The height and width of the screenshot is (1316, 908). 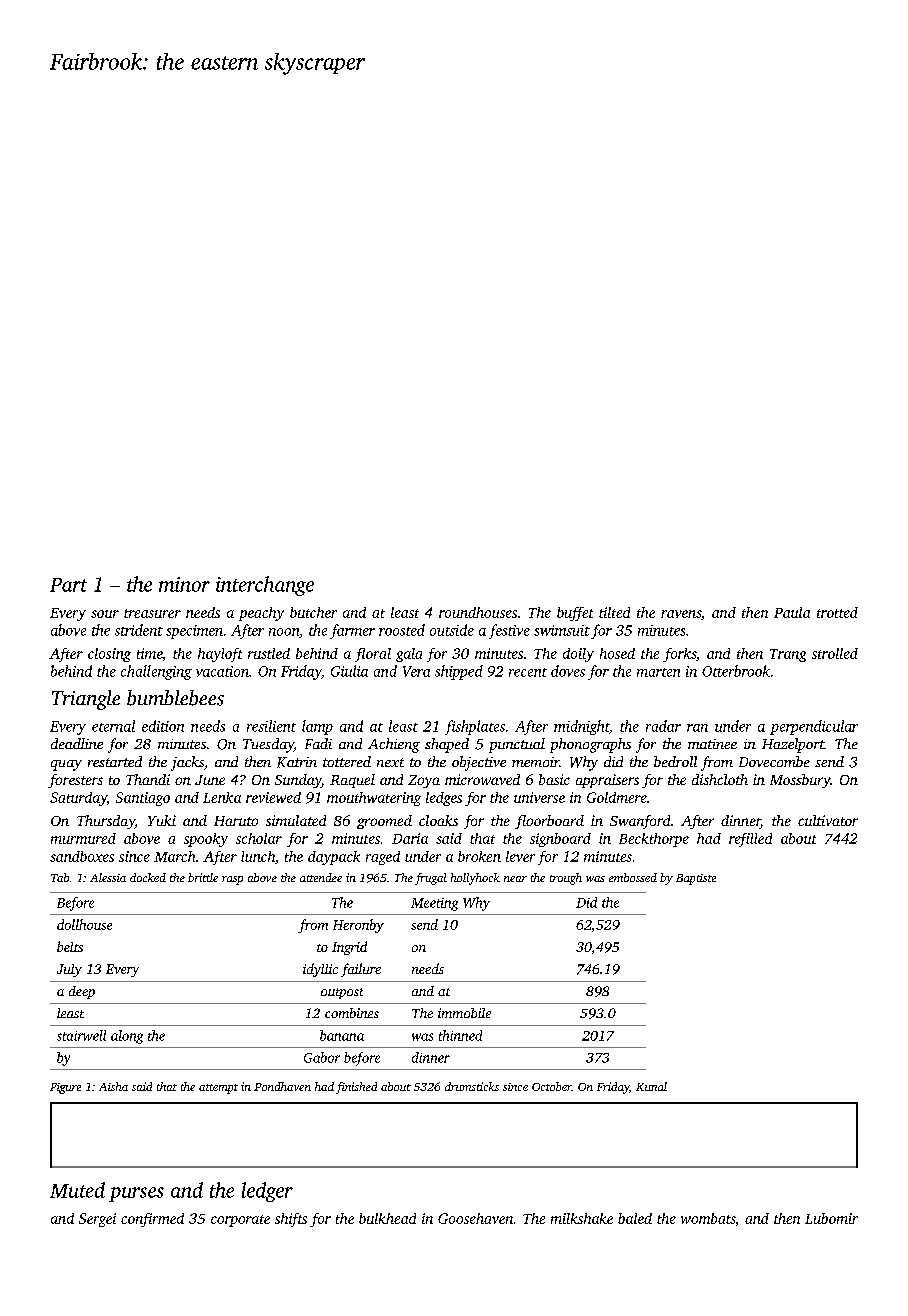 What do you see at coordinates (416, 671) in the screenshot?
I see `Vera` at bounding box center [416, 671].
